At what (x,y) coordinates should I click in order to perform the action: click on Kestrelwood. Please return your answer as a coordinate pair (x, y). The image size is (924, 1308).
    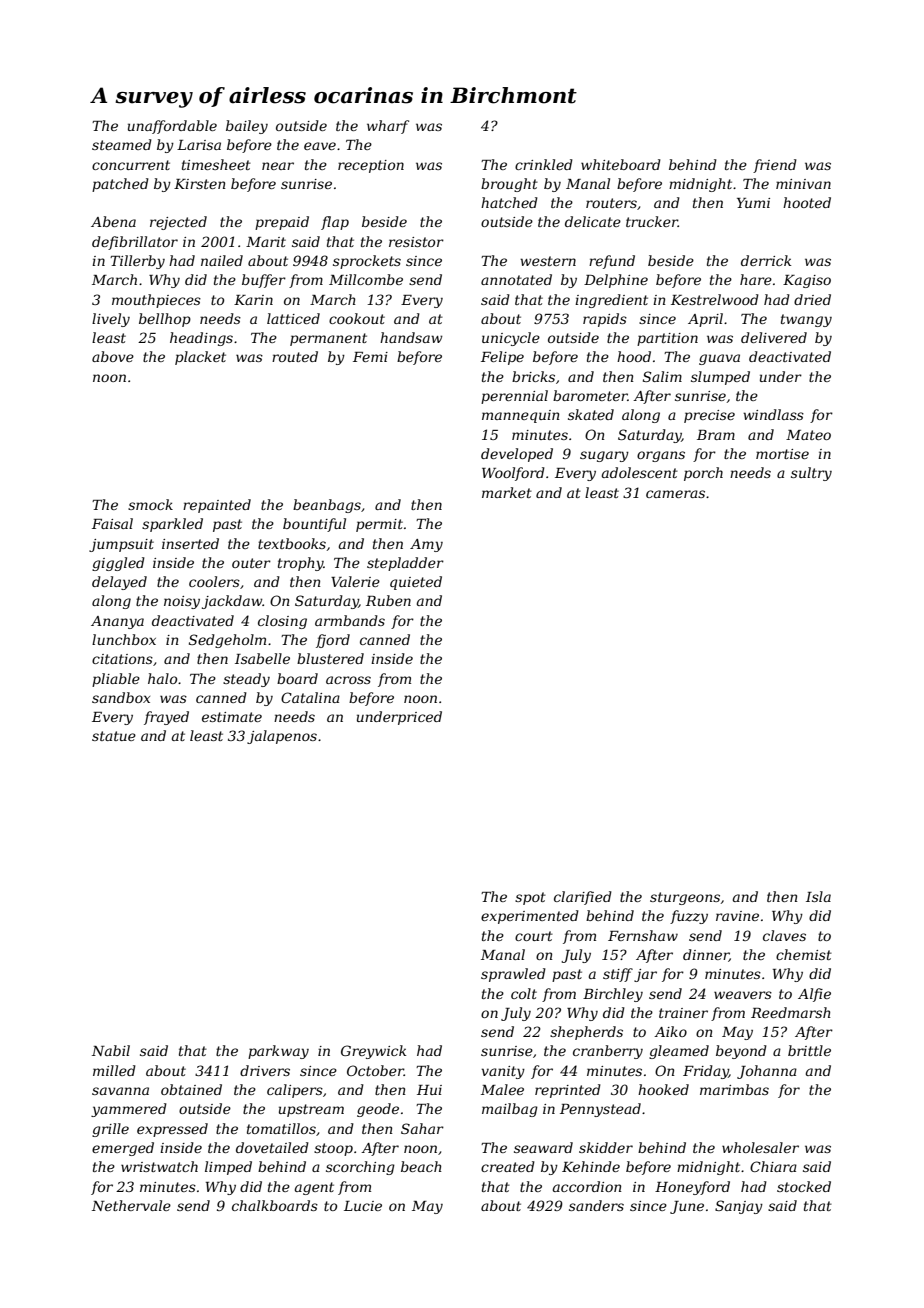
    Looking at the image, I should click on (715, 299).
